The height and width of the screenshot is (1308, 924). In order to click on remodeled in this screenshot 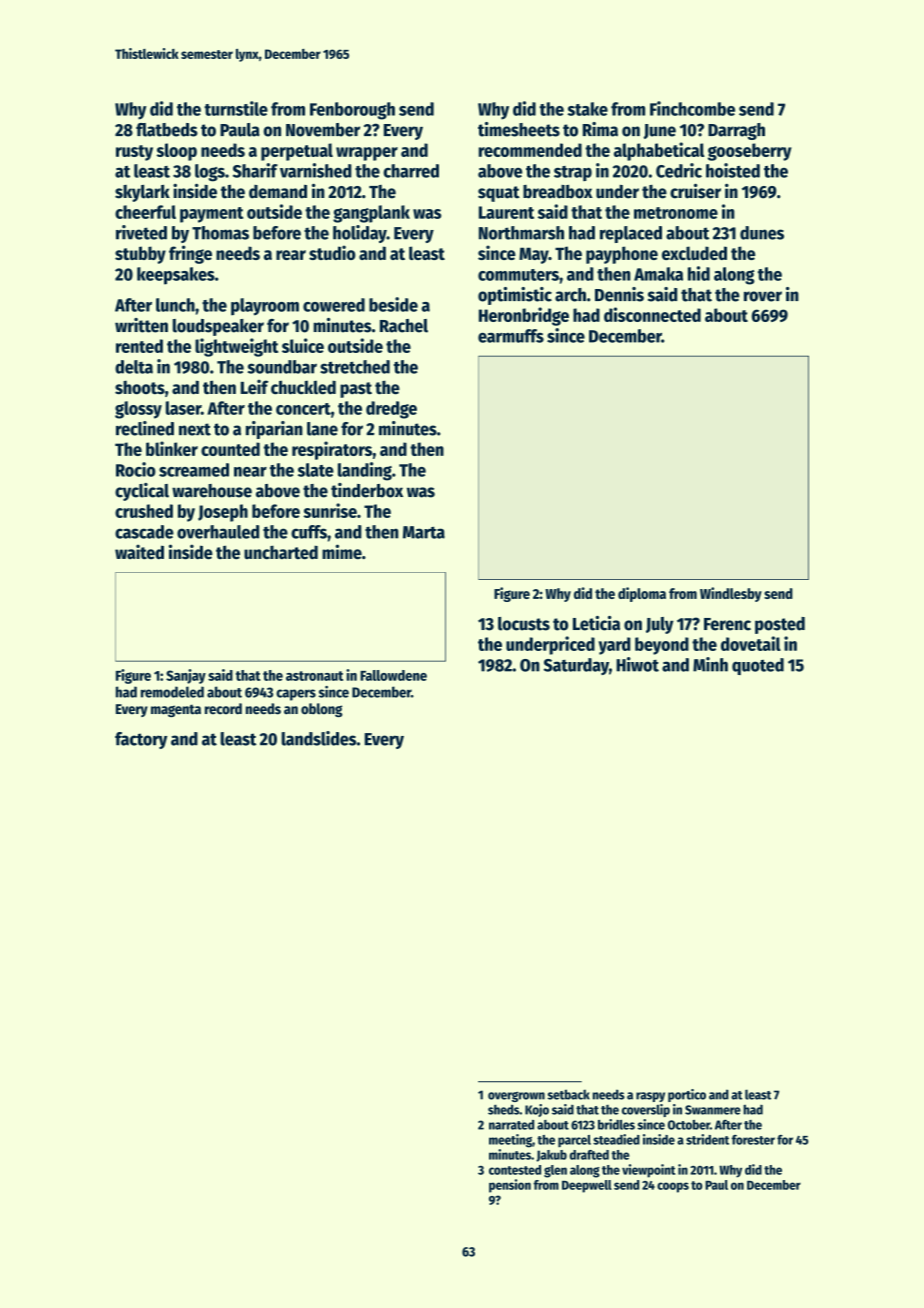, I will do `click(172, 692)`.
